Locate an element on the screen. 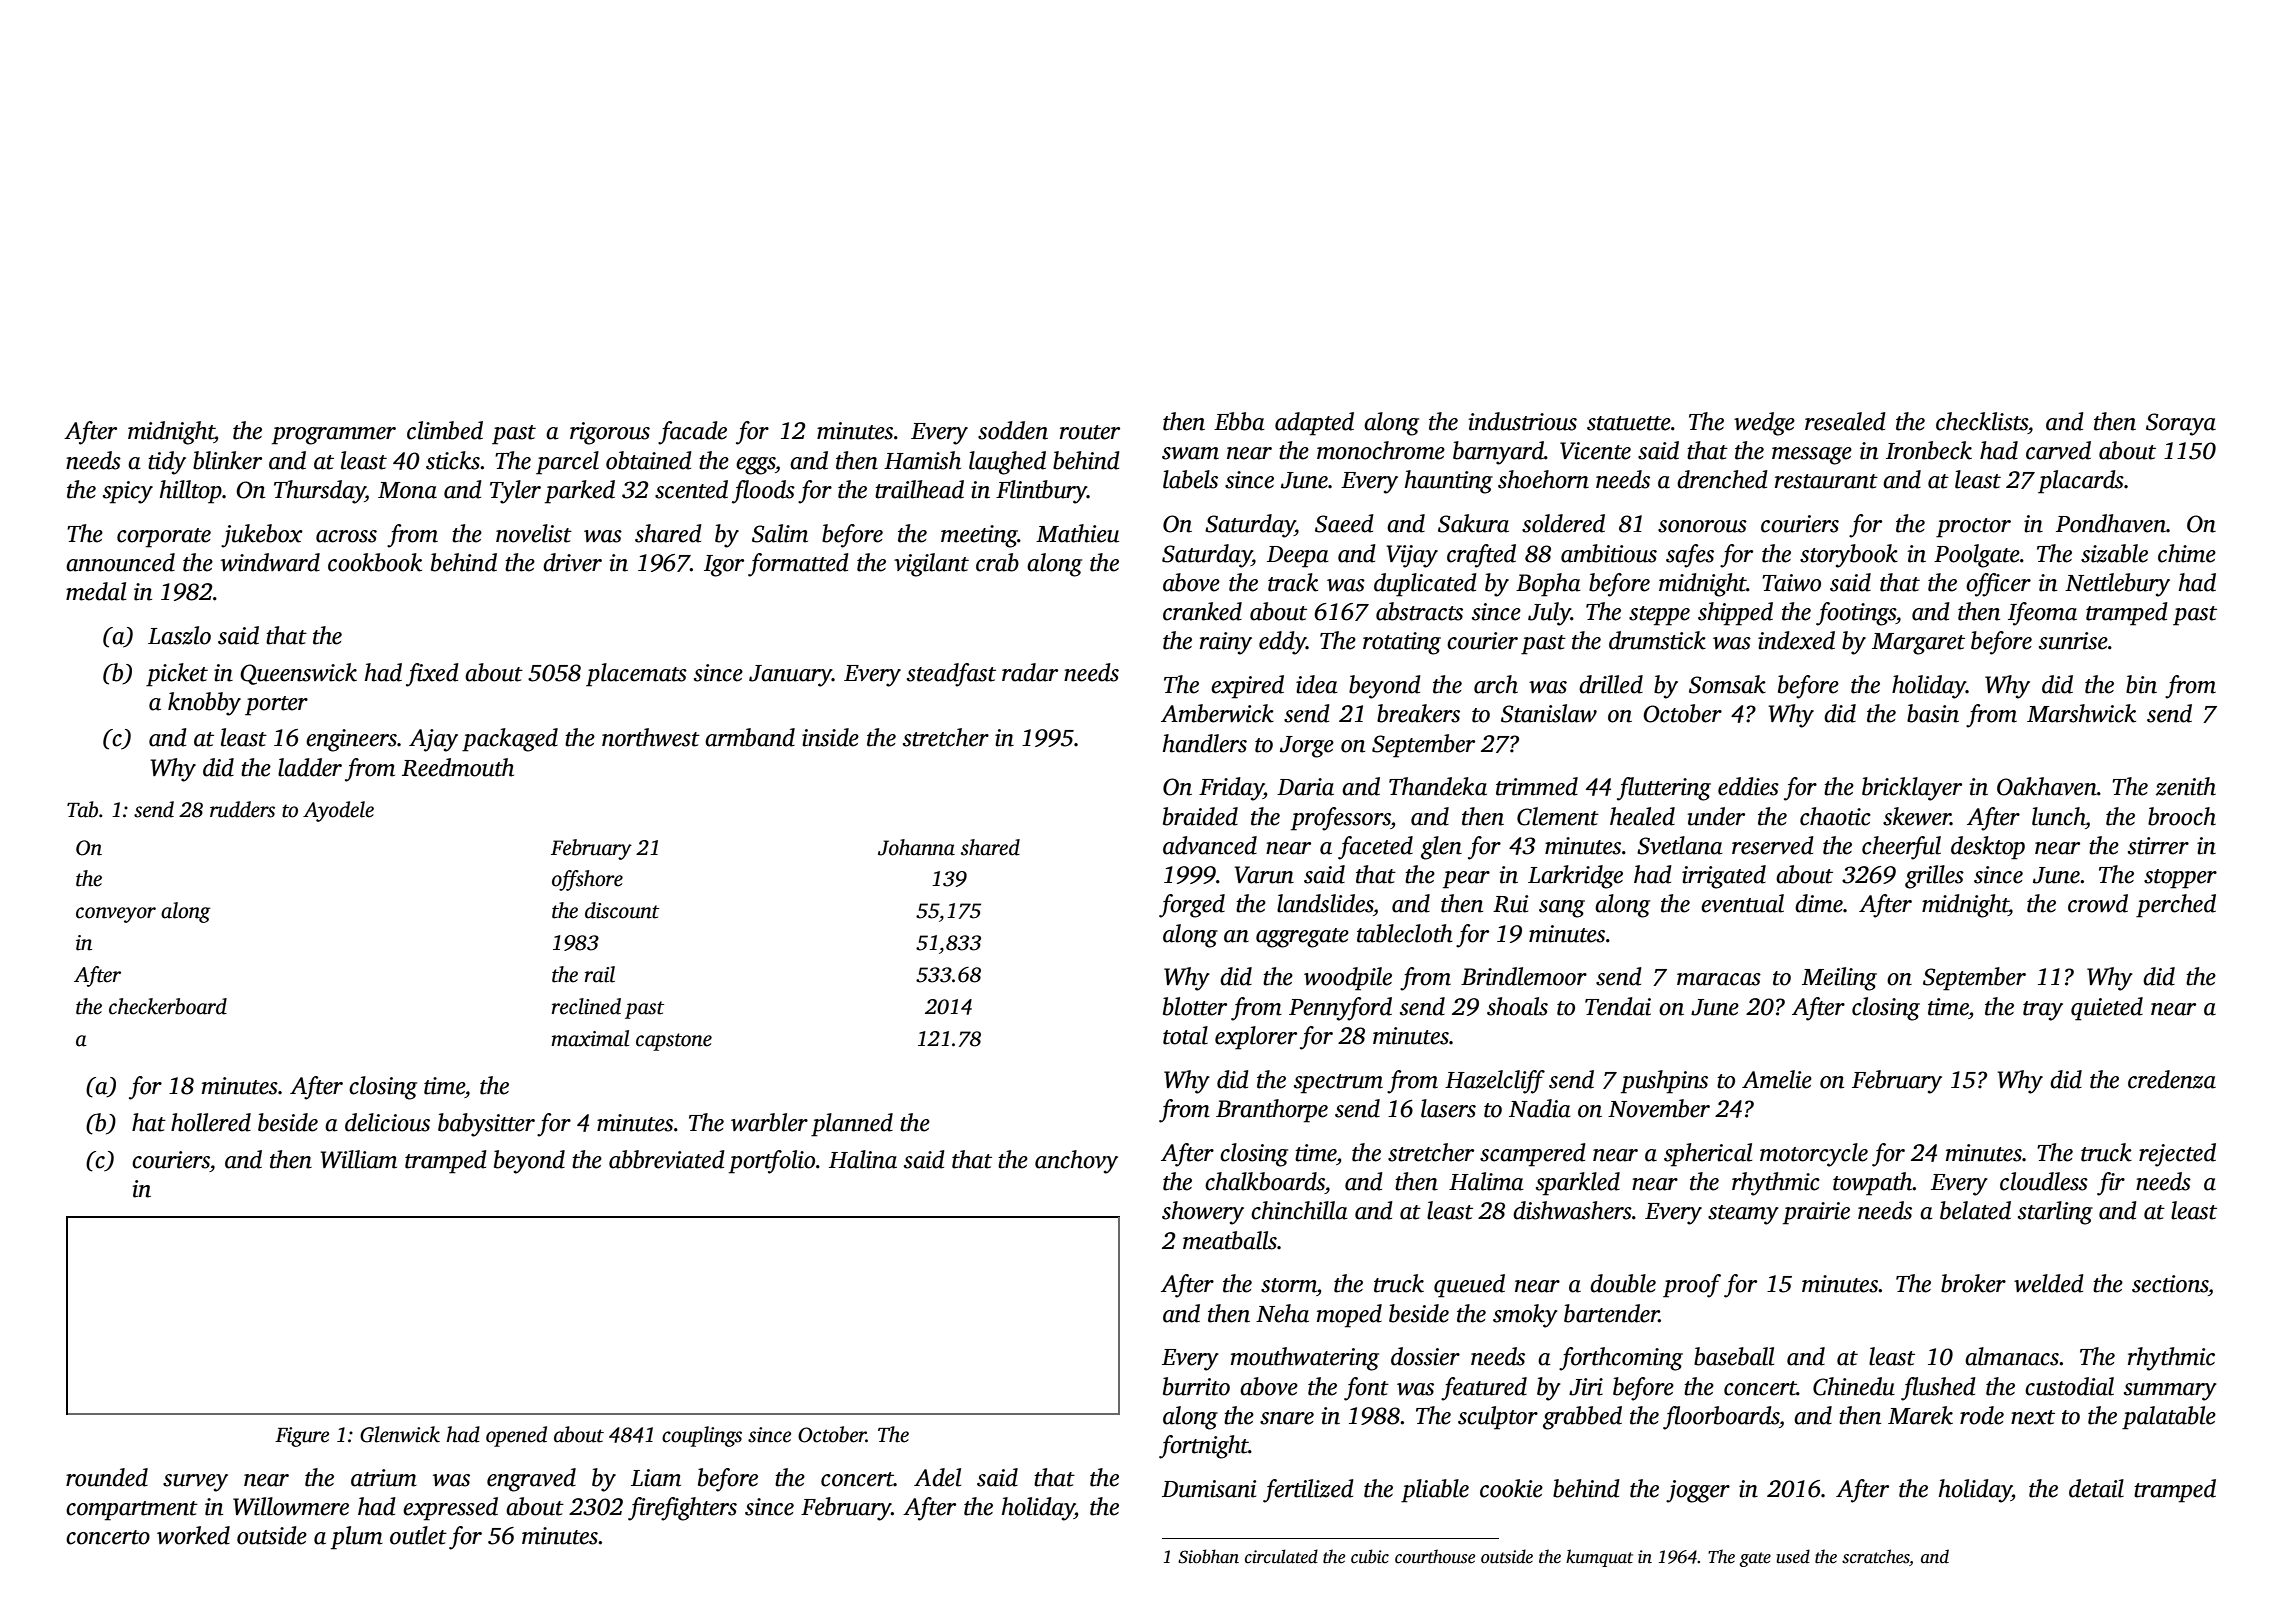 The image size is (2282, 1614). reclined is located at coordinates (586, 1006).
